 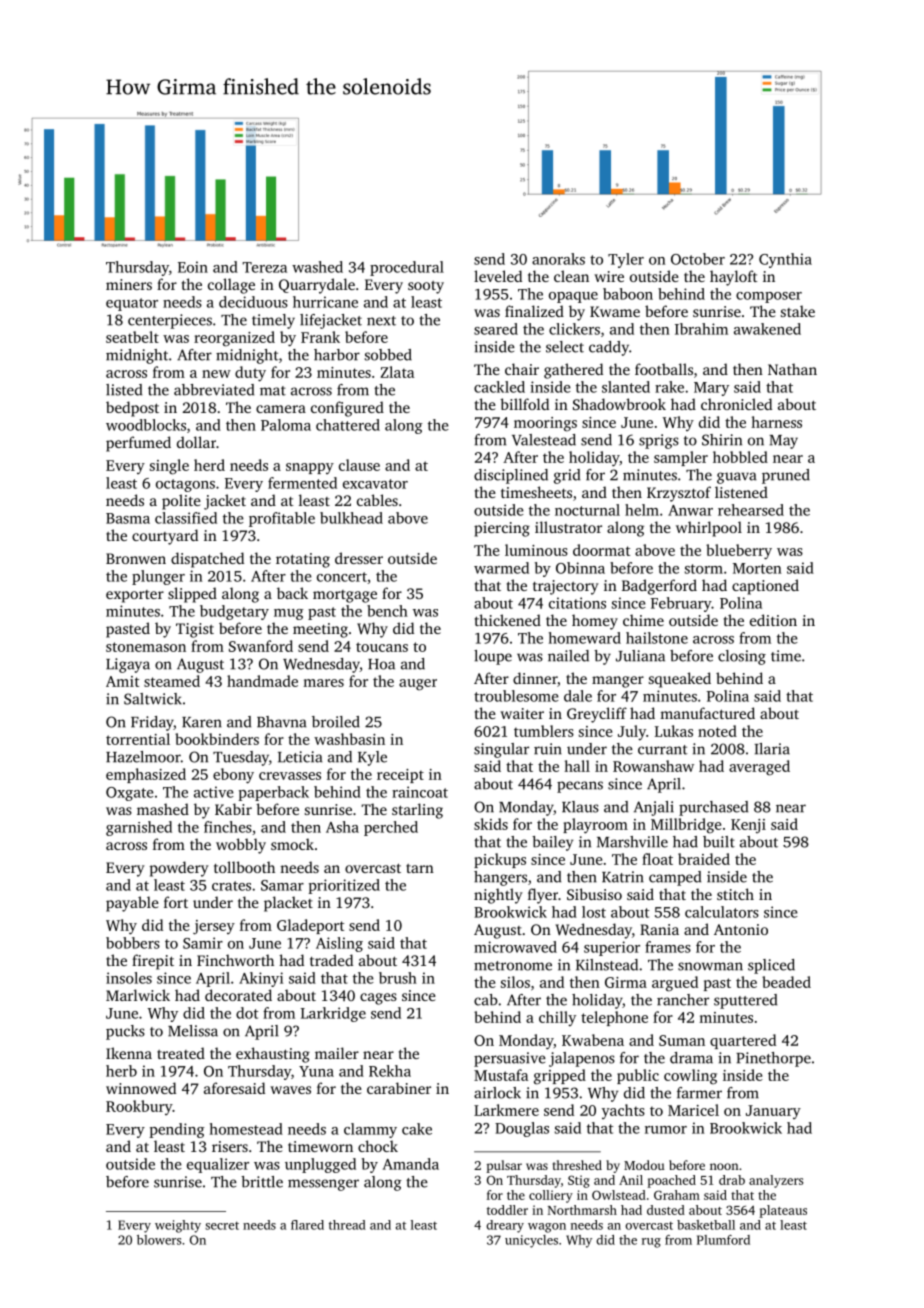 I want to click on sputtered, so click(x=745, y=1001).
